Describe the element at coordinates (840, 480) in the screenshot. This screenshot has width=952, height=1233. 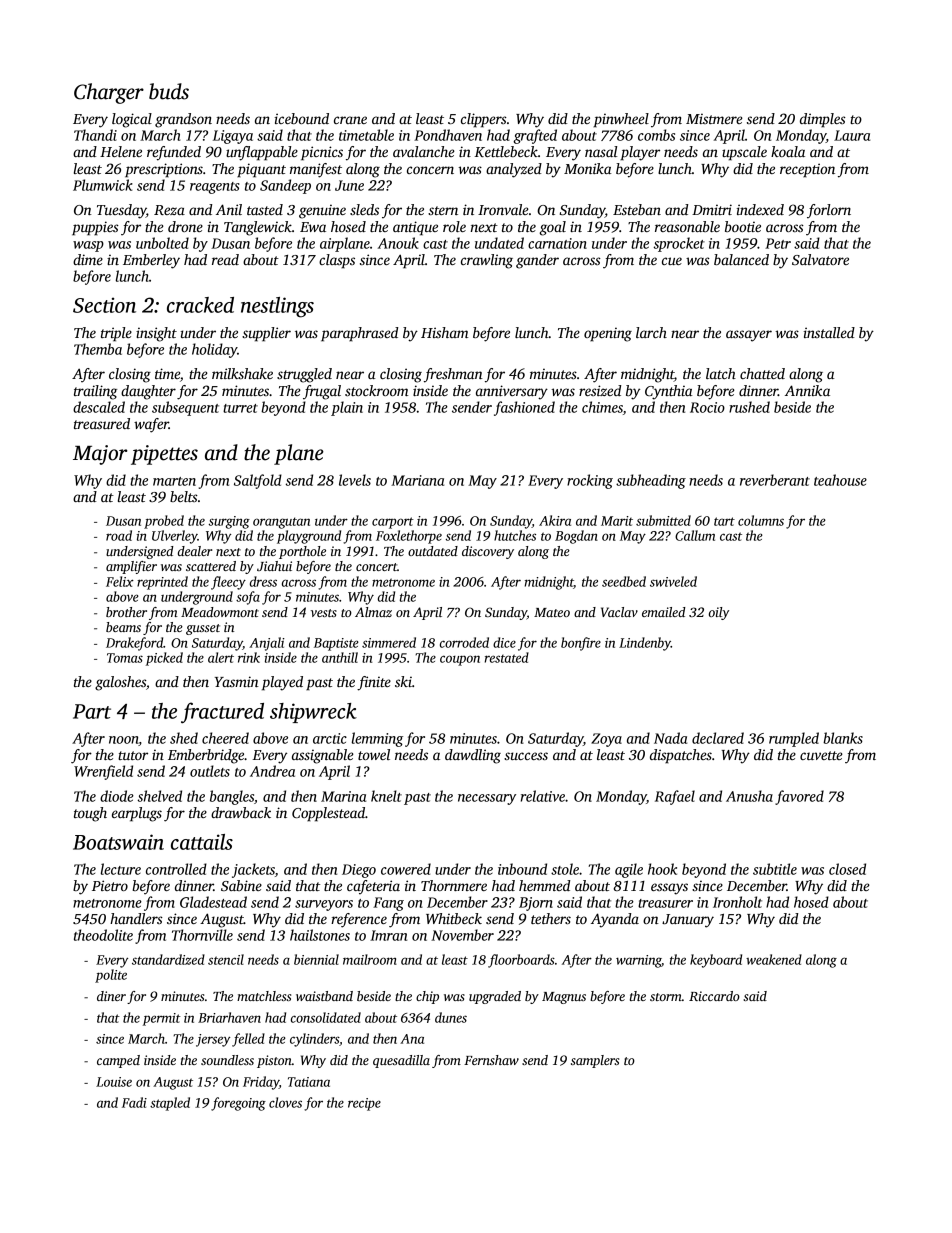
I see `teahouse` at that location.
